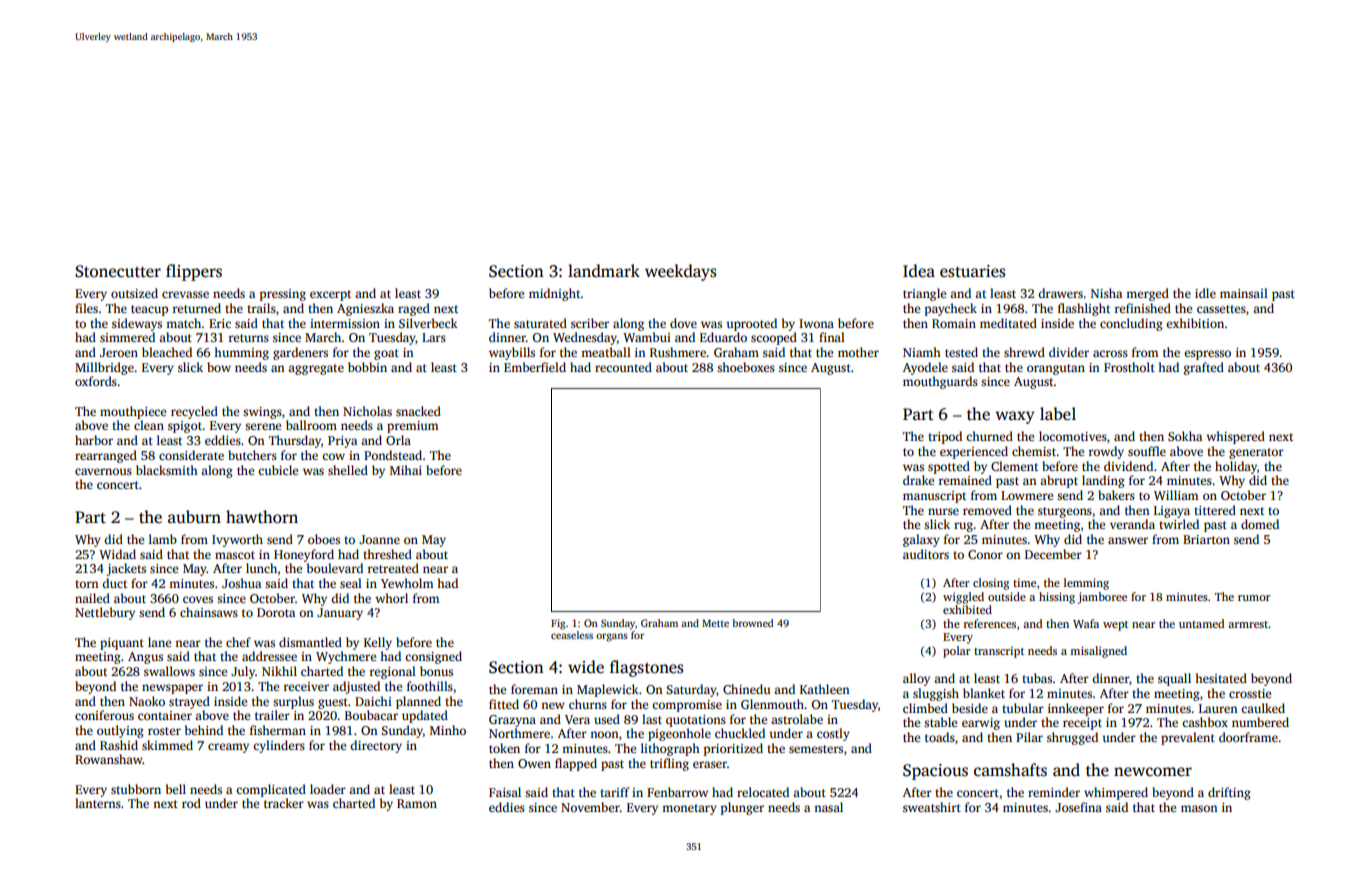 Image resolution: width=1372 pixels, height=887 pixels. I want to click on cubicle, so click(278, 470).
